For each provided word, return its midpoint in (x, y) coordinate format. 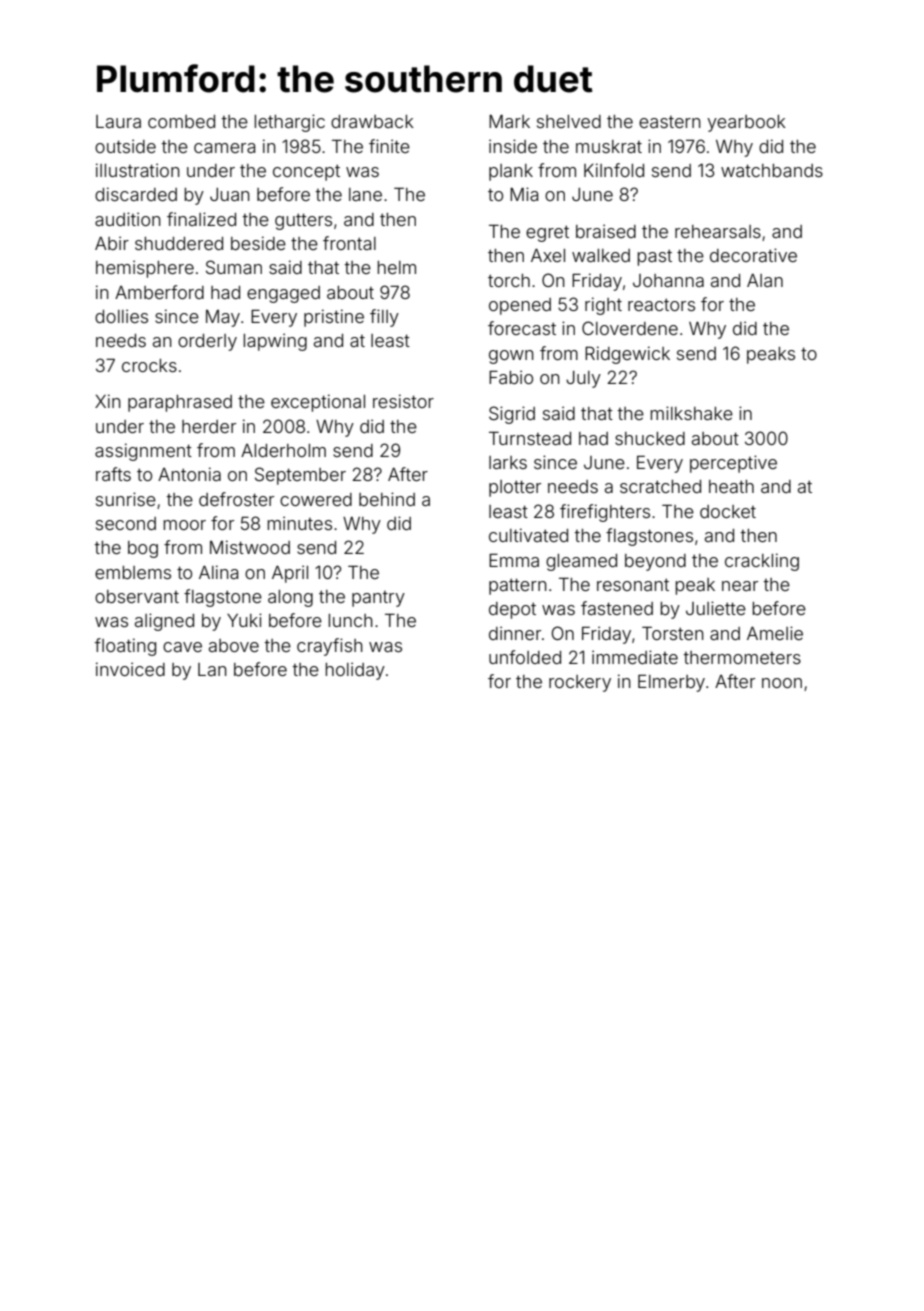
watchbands (772, 170)
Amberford (159, 292)
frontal (349, 243)
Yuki (244, 620)
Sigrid (512, 415)
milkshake (691, 413)
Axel (548, 255)
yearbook (746, 123)
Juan (230, 194)
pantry (378, 599)
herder (209, 426)
